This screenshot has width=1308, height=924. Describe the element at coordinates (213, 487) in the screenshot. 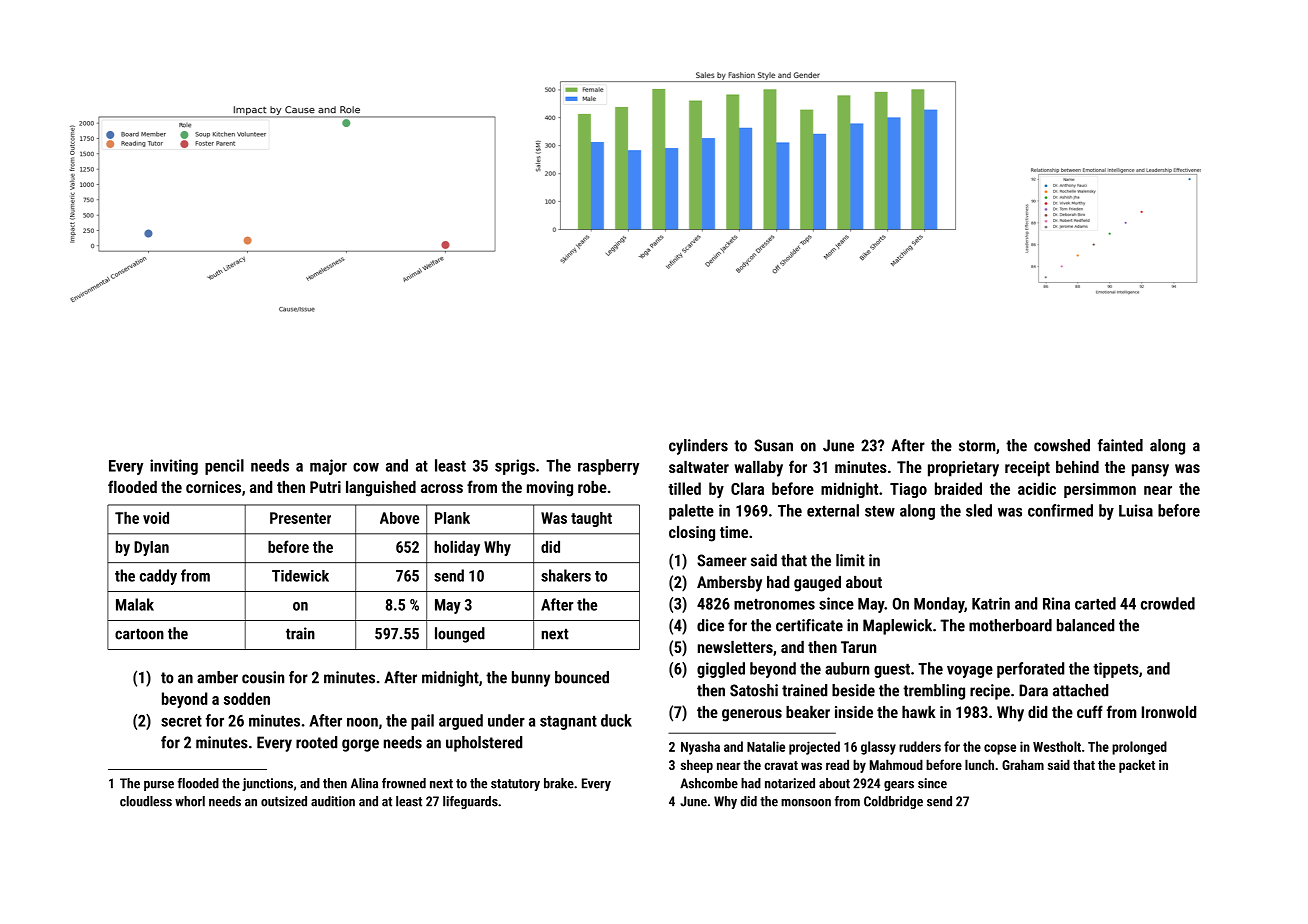

I see `cornices` at that location.
